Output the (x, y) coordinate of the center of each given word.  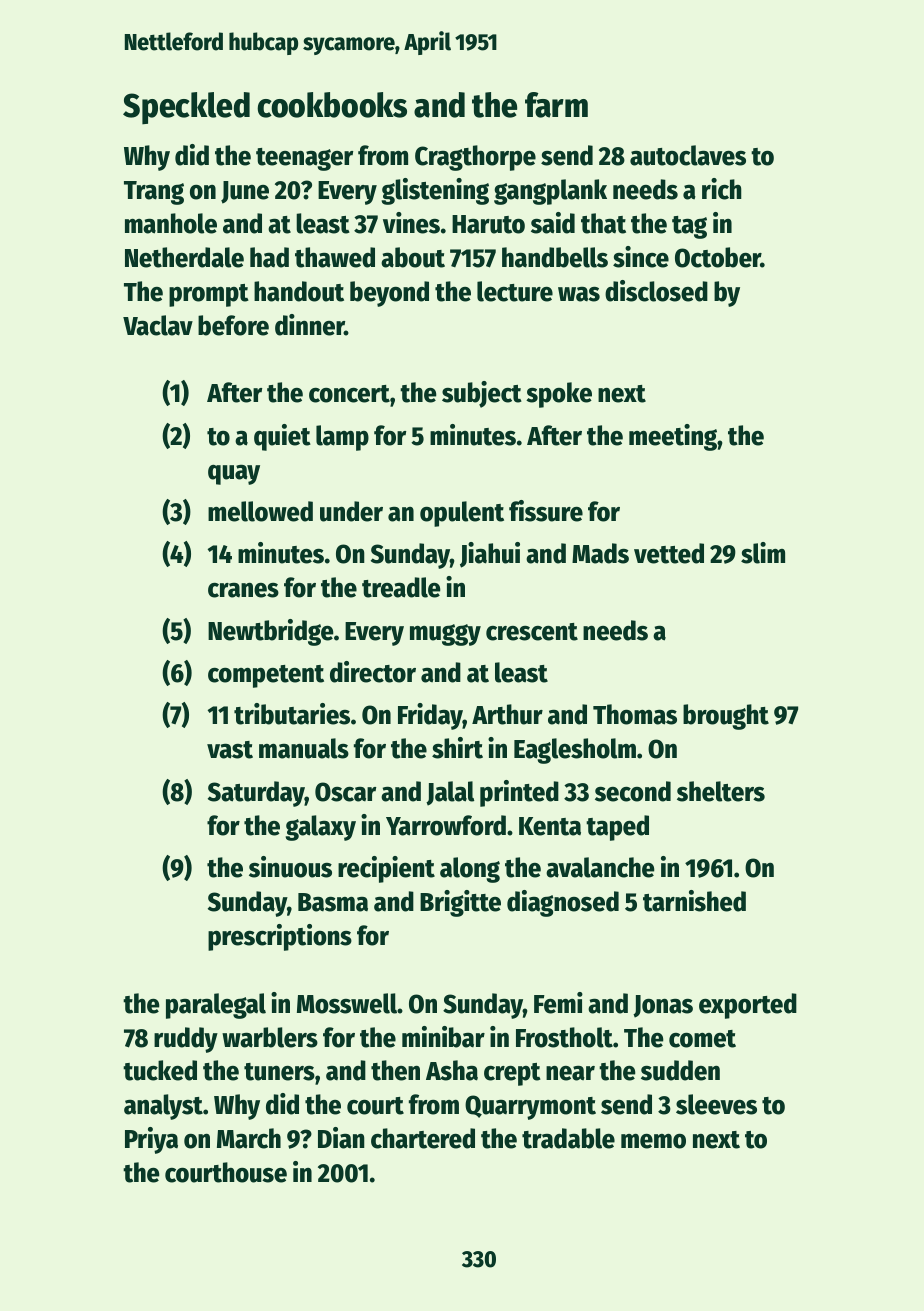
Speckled (186, 108)
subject (482, 394)
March (249, 1138)
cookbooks (332, 105)
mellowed (260, 511)
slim (763, 553)
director (373, 672)
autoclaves (688, 155)
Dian (341, 1138)
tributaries (292, 714)
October (718, 257)
